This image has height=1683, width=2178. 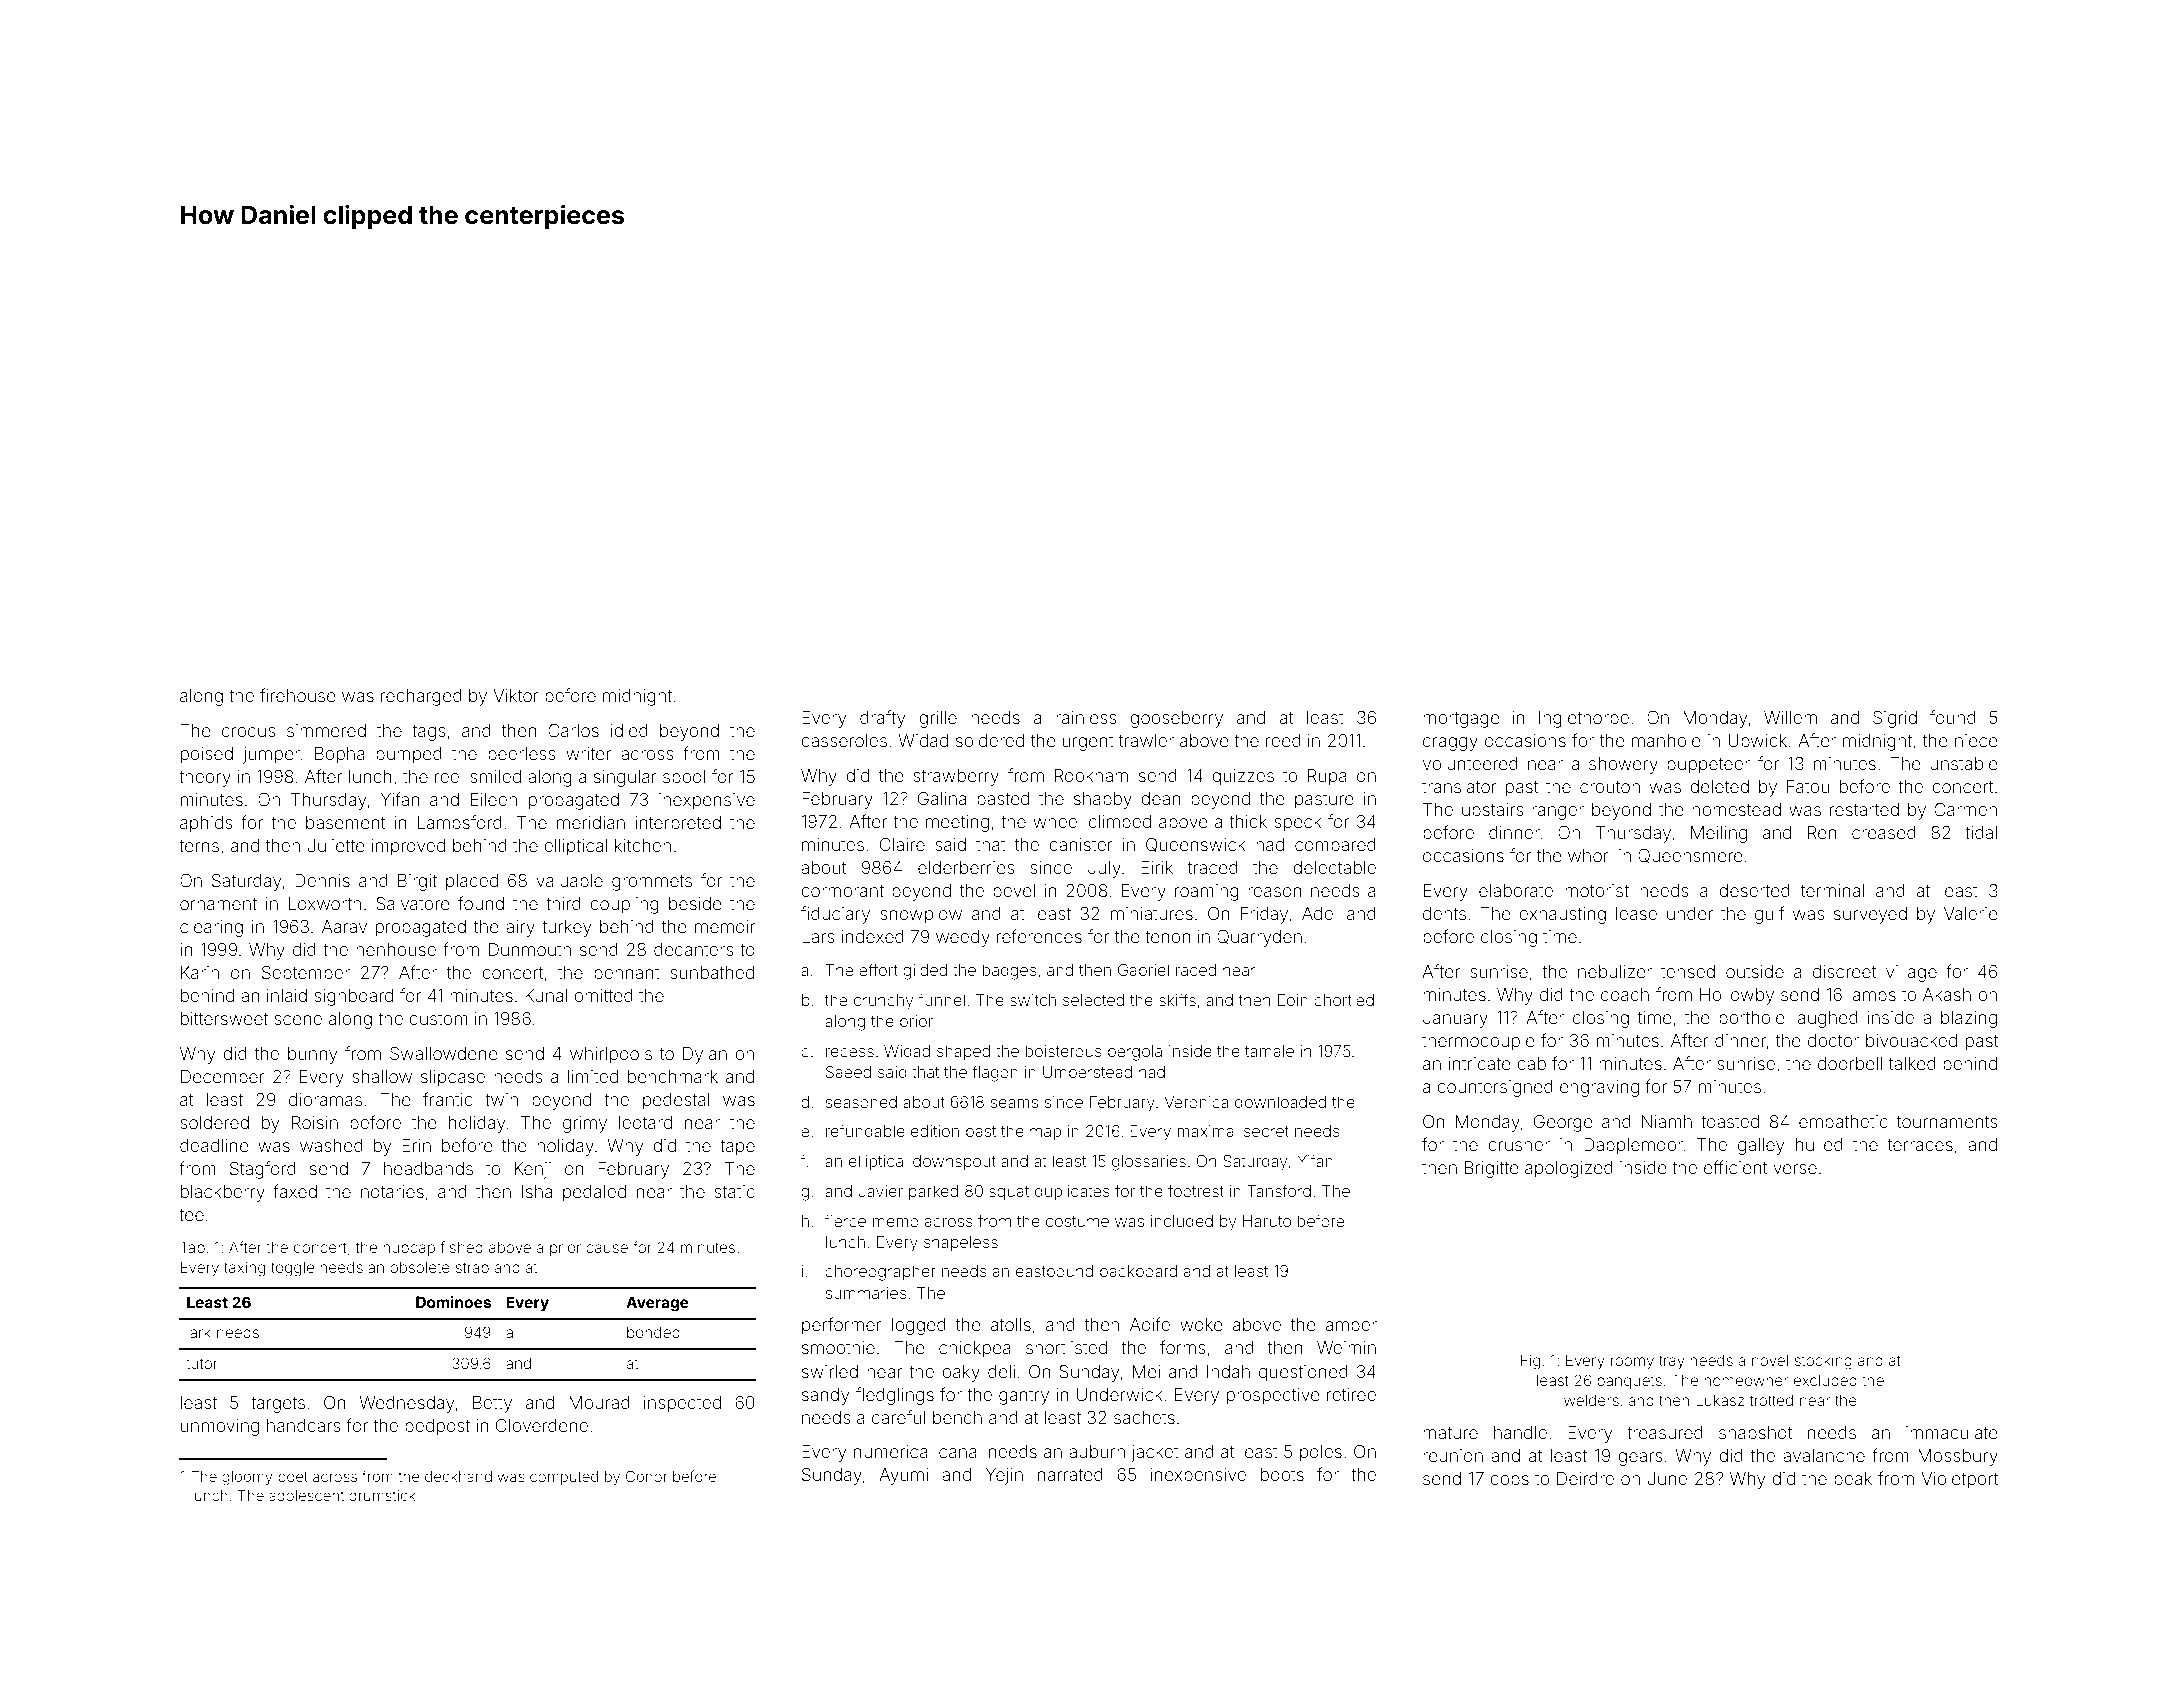 What do you see at coordinates (1720, 1400) in the image?
I see `Lukasz` at bounding box center [1720, 1400].
